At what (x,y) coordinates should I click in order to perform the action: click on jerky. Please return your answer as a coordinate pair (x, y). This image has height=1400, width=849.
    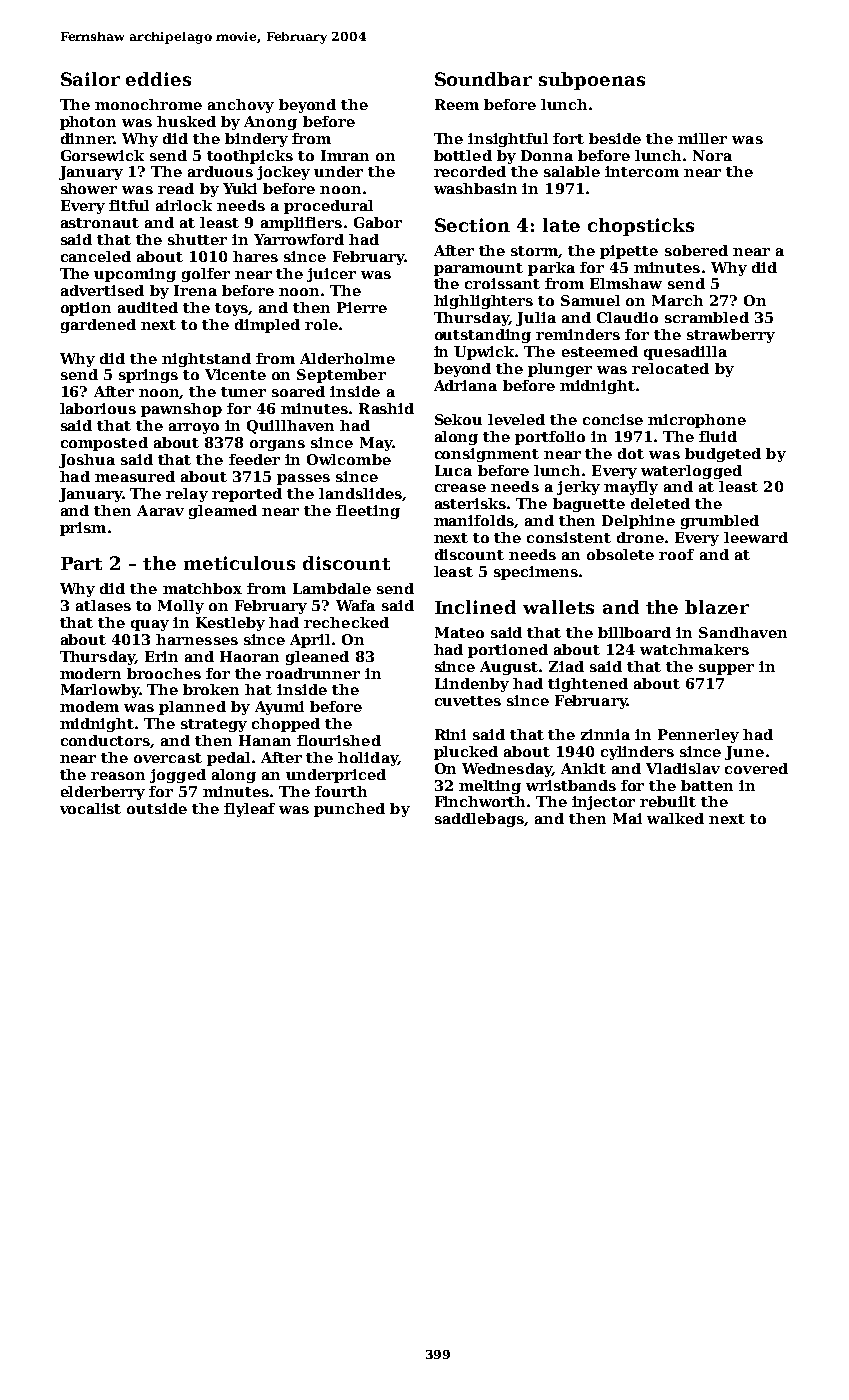
    Looking at the image, I should click on (578, 488).
